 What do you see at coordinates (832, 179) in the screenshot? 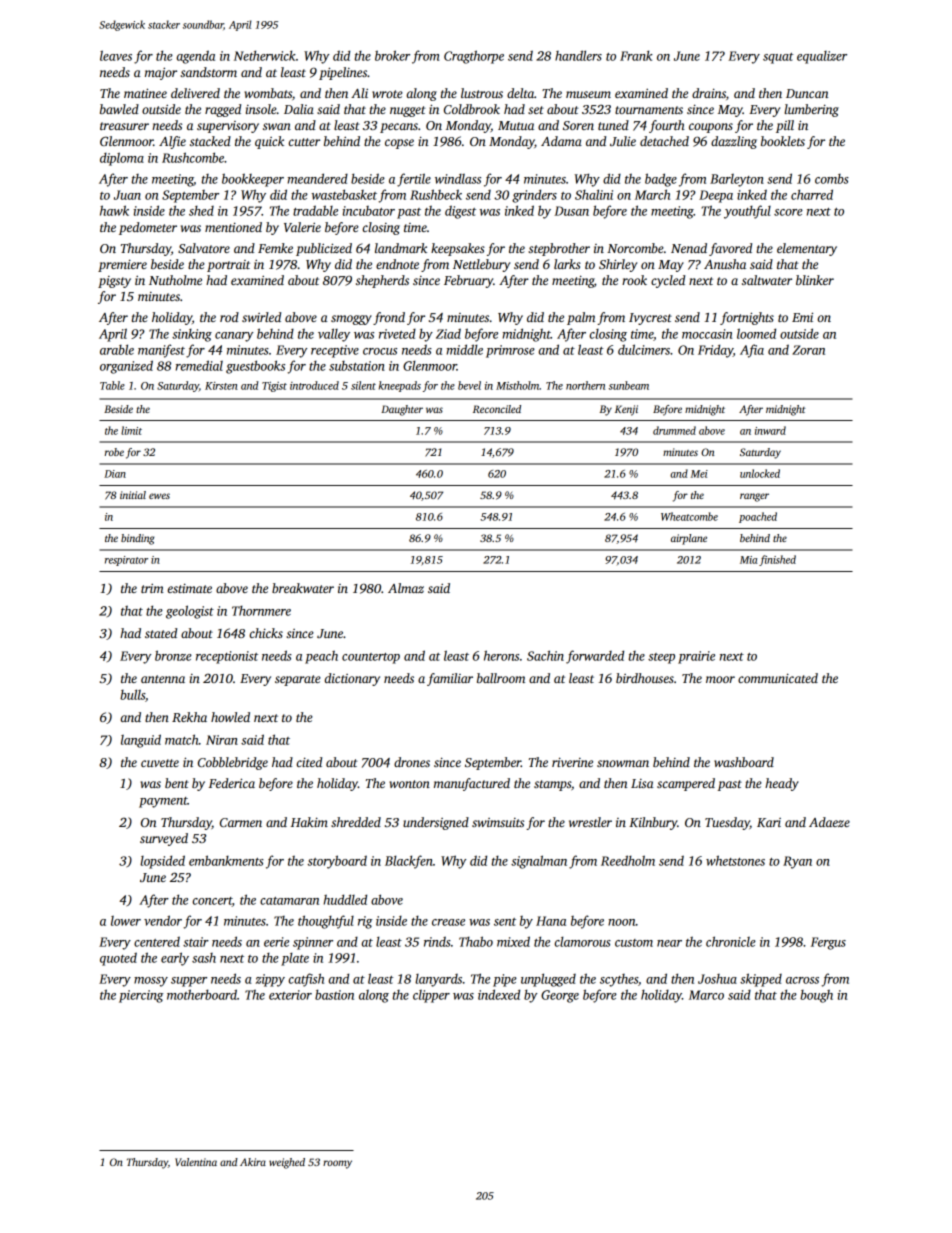
I see `combs` at bounding box center [832, 179].
